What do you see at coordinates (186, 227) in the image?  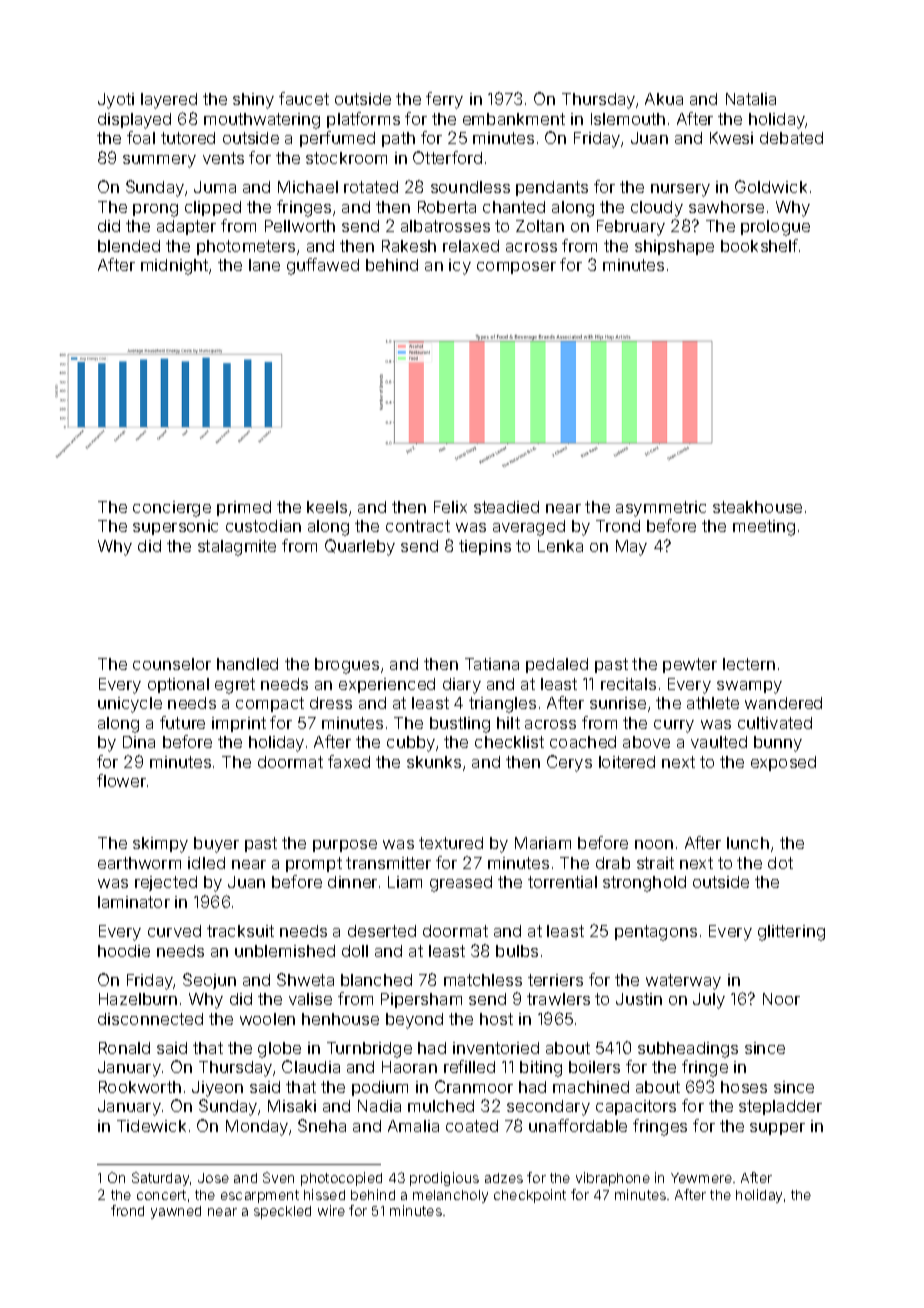 I see `adapter` at bounding box center [186, 227].
